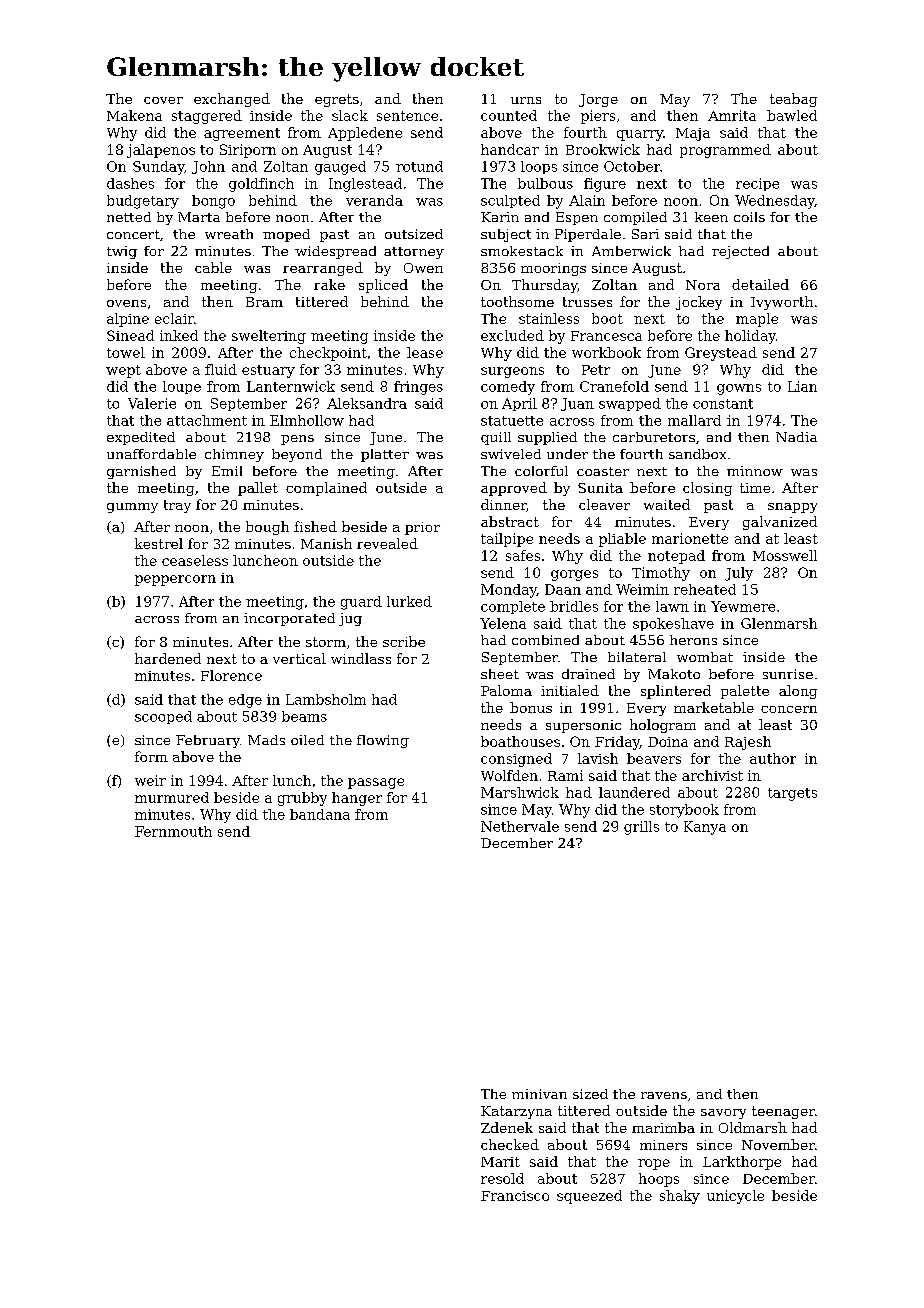 The image size is (924, 1308). Describe the element at coordinates (173, 831) in the screenshot. I see `Fernmouth` at that location.
